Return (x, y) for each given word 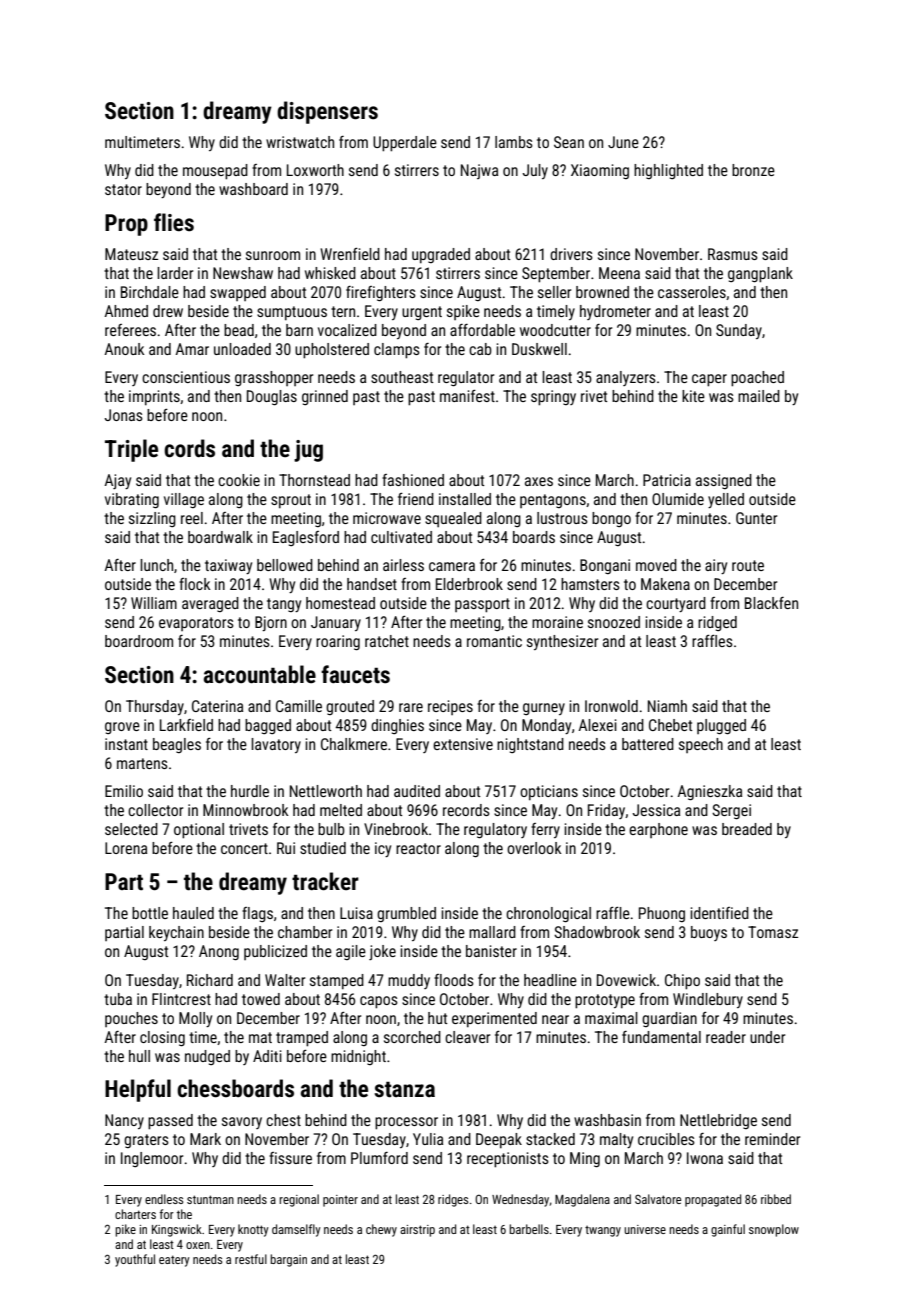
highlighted (668, 171)
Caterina (217, 706)
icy (383, 849)
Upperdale (405, 144)
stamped (337, 982)
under (767, 1037)
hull (139, 1056)
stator (123, 189)
